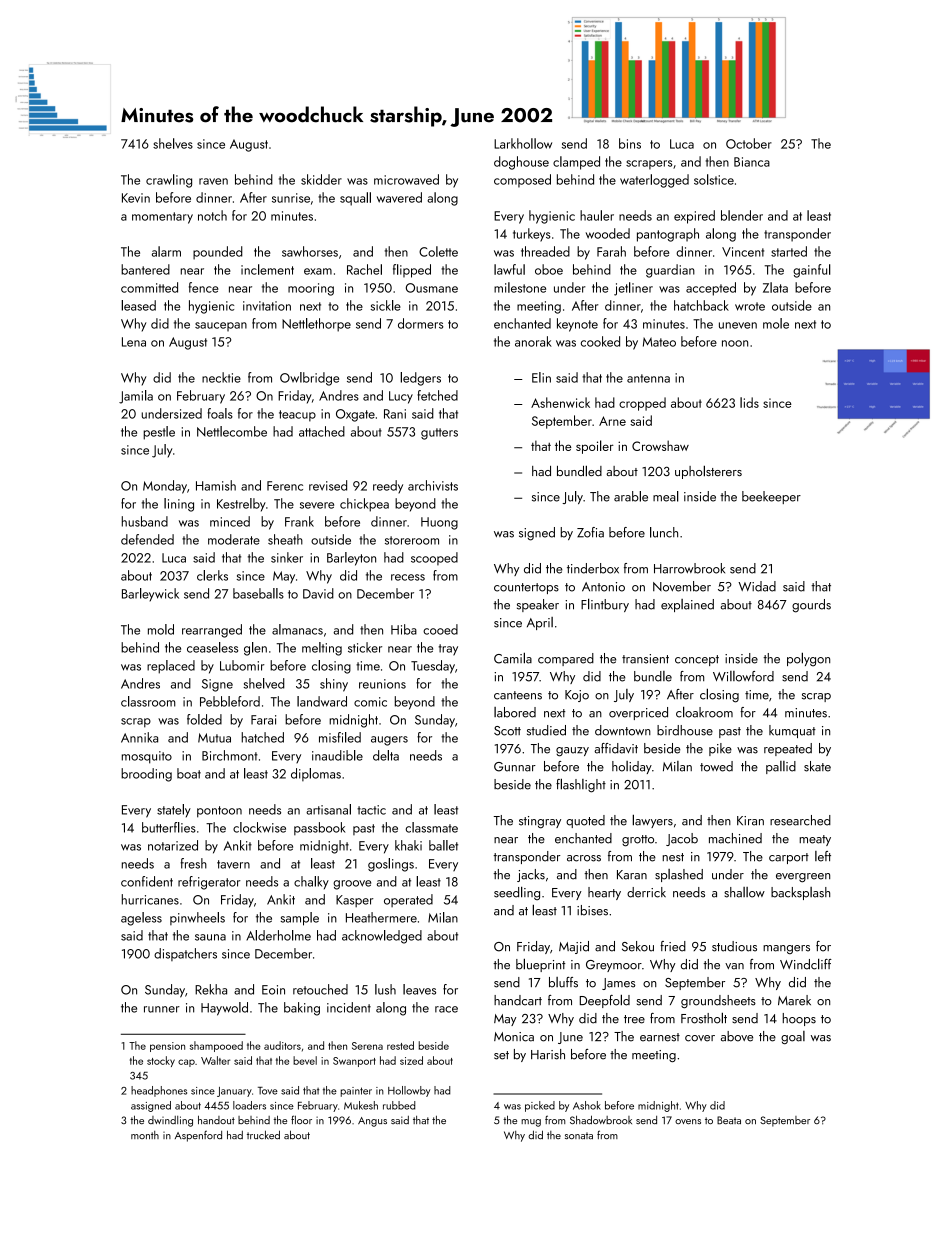 The height and width of the document is (1233, 952). Describe the element at coordinates (817, 766) in the document. I see `skate` at that location.
